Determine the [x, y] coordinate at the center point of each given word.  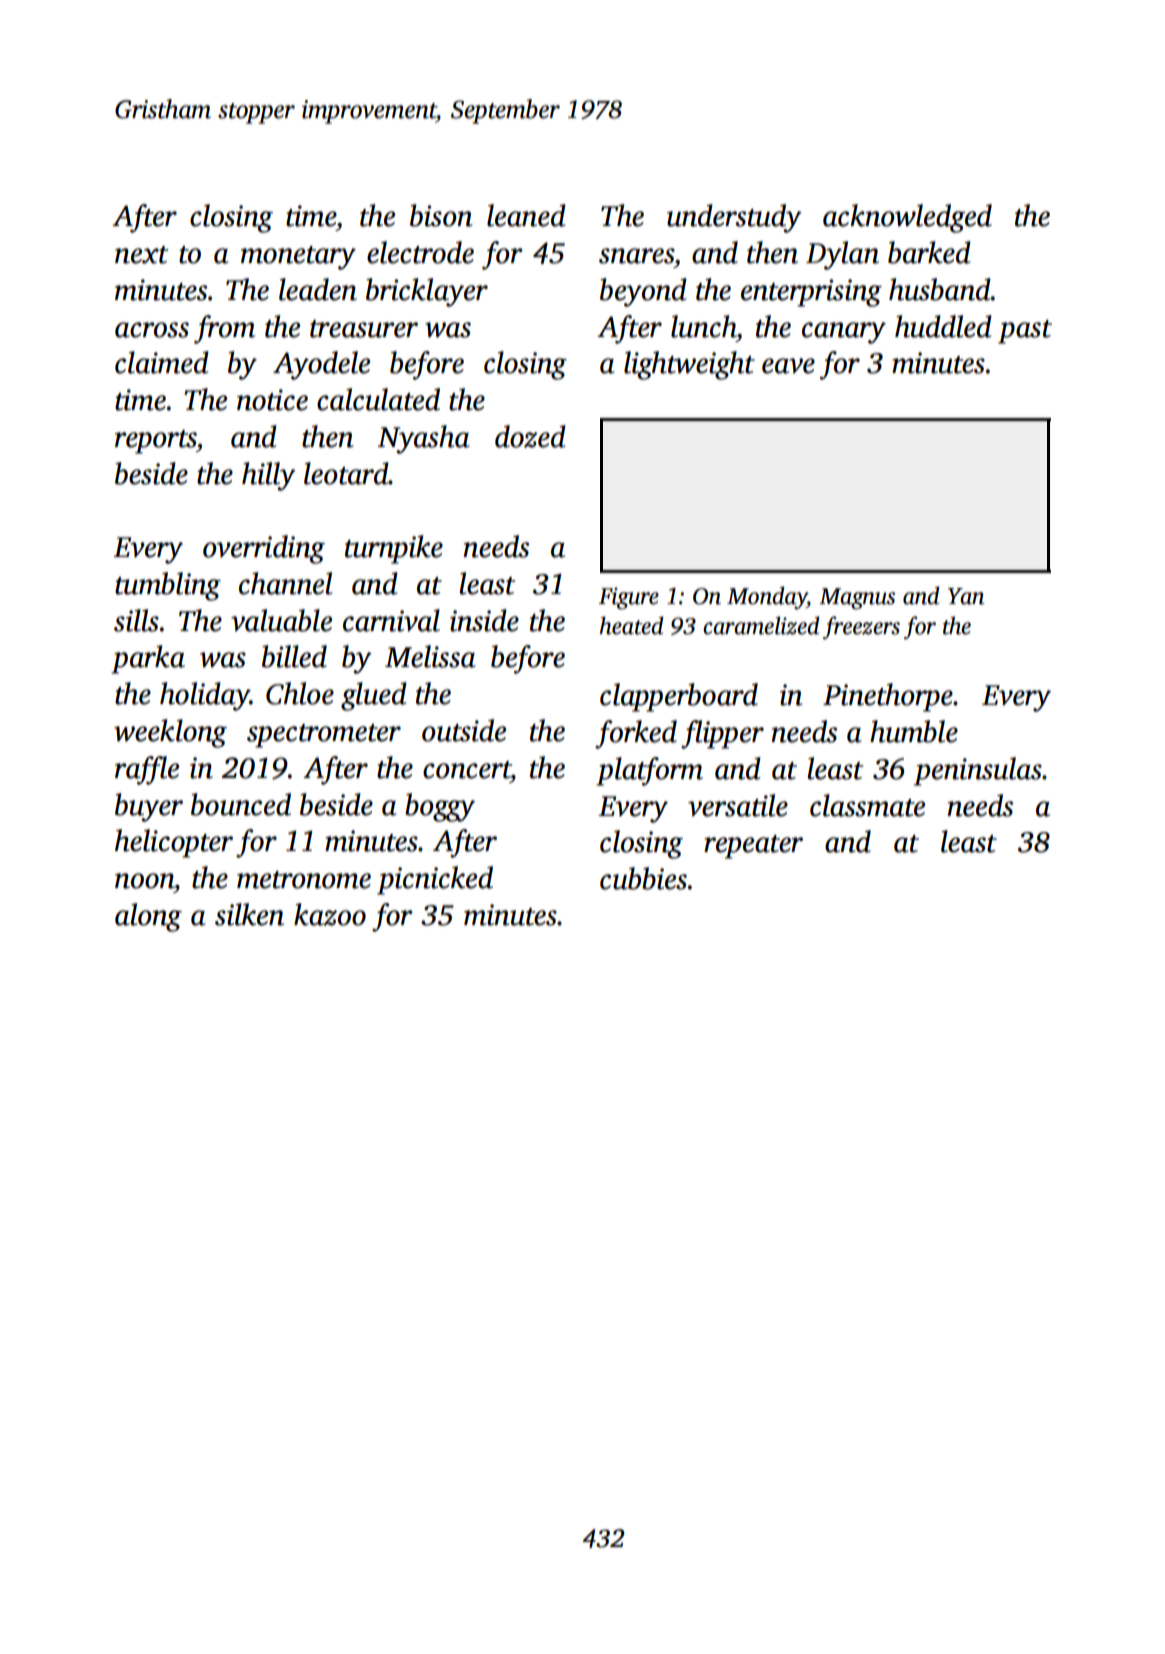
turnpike [394, 549]
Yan [966, 596]
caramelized [761, 625]
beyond [643, 292]
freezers [861, 628]
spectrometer [324, 736]
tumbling [168, 586]
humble [914, 731]
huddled [943, 326]
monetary [298, 258]
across [152, 330]
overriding [264, 549]
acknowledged [907, 218]
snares [636, 256]
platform [649, 771]
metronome [304, 880]
